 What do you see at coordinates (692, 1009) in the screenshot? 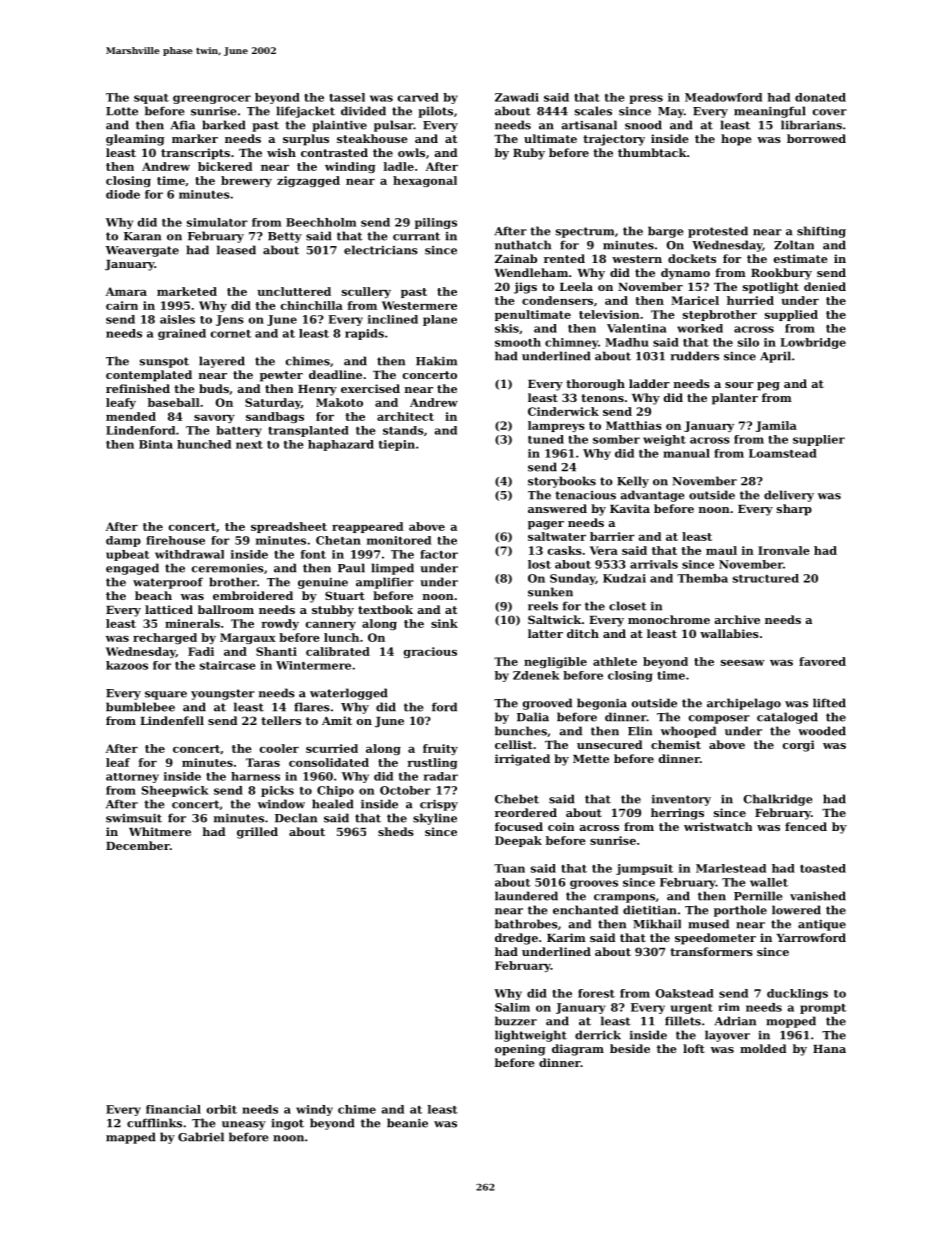
I see `urgent` at bounding box center [692, 1009].
